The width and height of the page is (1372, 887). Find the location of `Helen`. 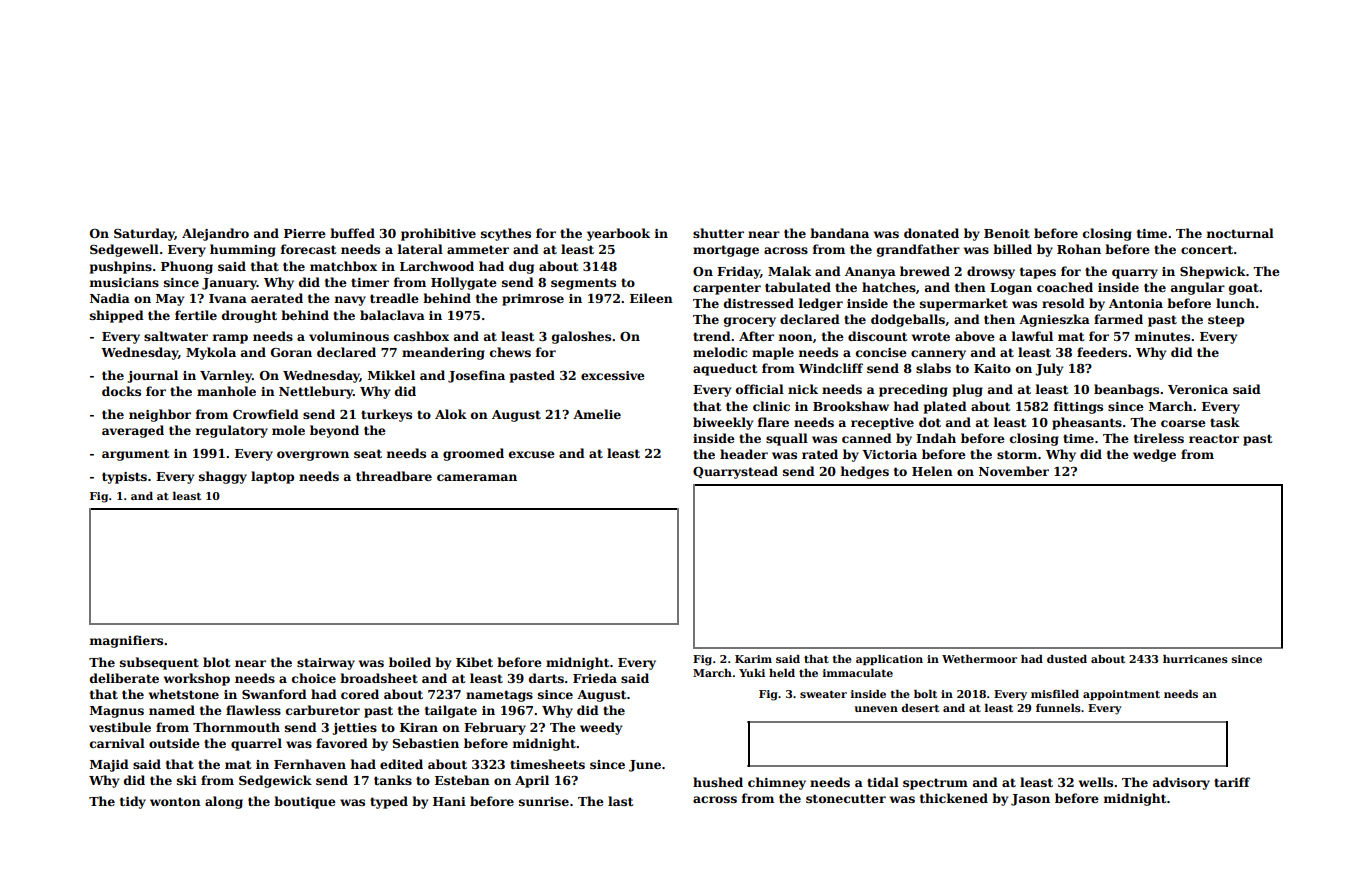

Helen is located at coordinates (932, 471).
